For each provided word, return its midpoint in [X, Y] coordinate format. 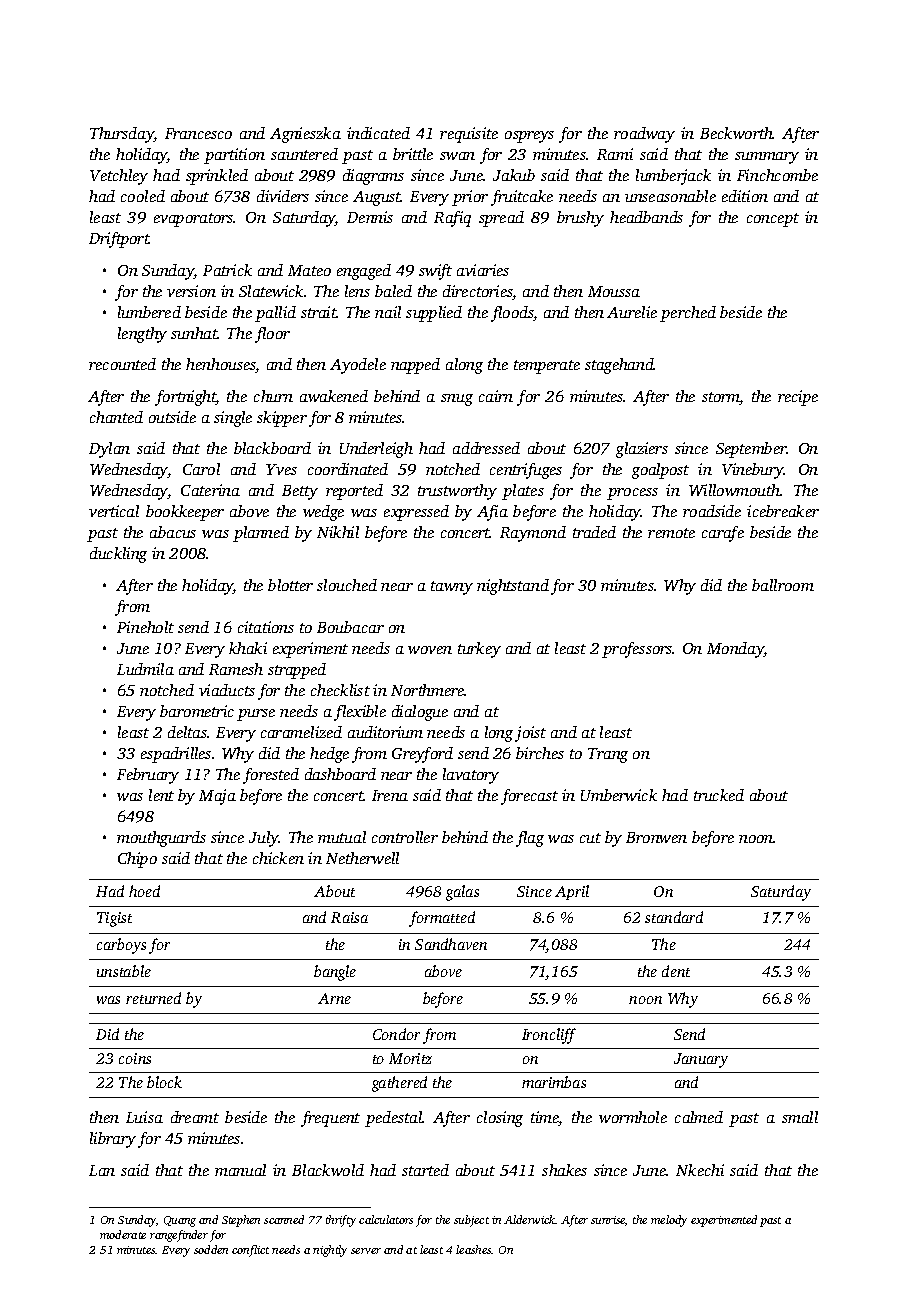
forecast [529, 797]
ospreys [529, 137]
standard [674, 917]
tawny [452, 588]
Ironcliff [549, 1036]
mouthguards [161, 839]
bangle [335, 973]
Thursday [122, 135]
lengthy [142, 335]
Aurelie [632, 312]
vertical [114, 511]
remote [671, 533]
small [800, 1117]
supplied [434, 314]
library [113, 1140]
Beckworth [736, 133]
